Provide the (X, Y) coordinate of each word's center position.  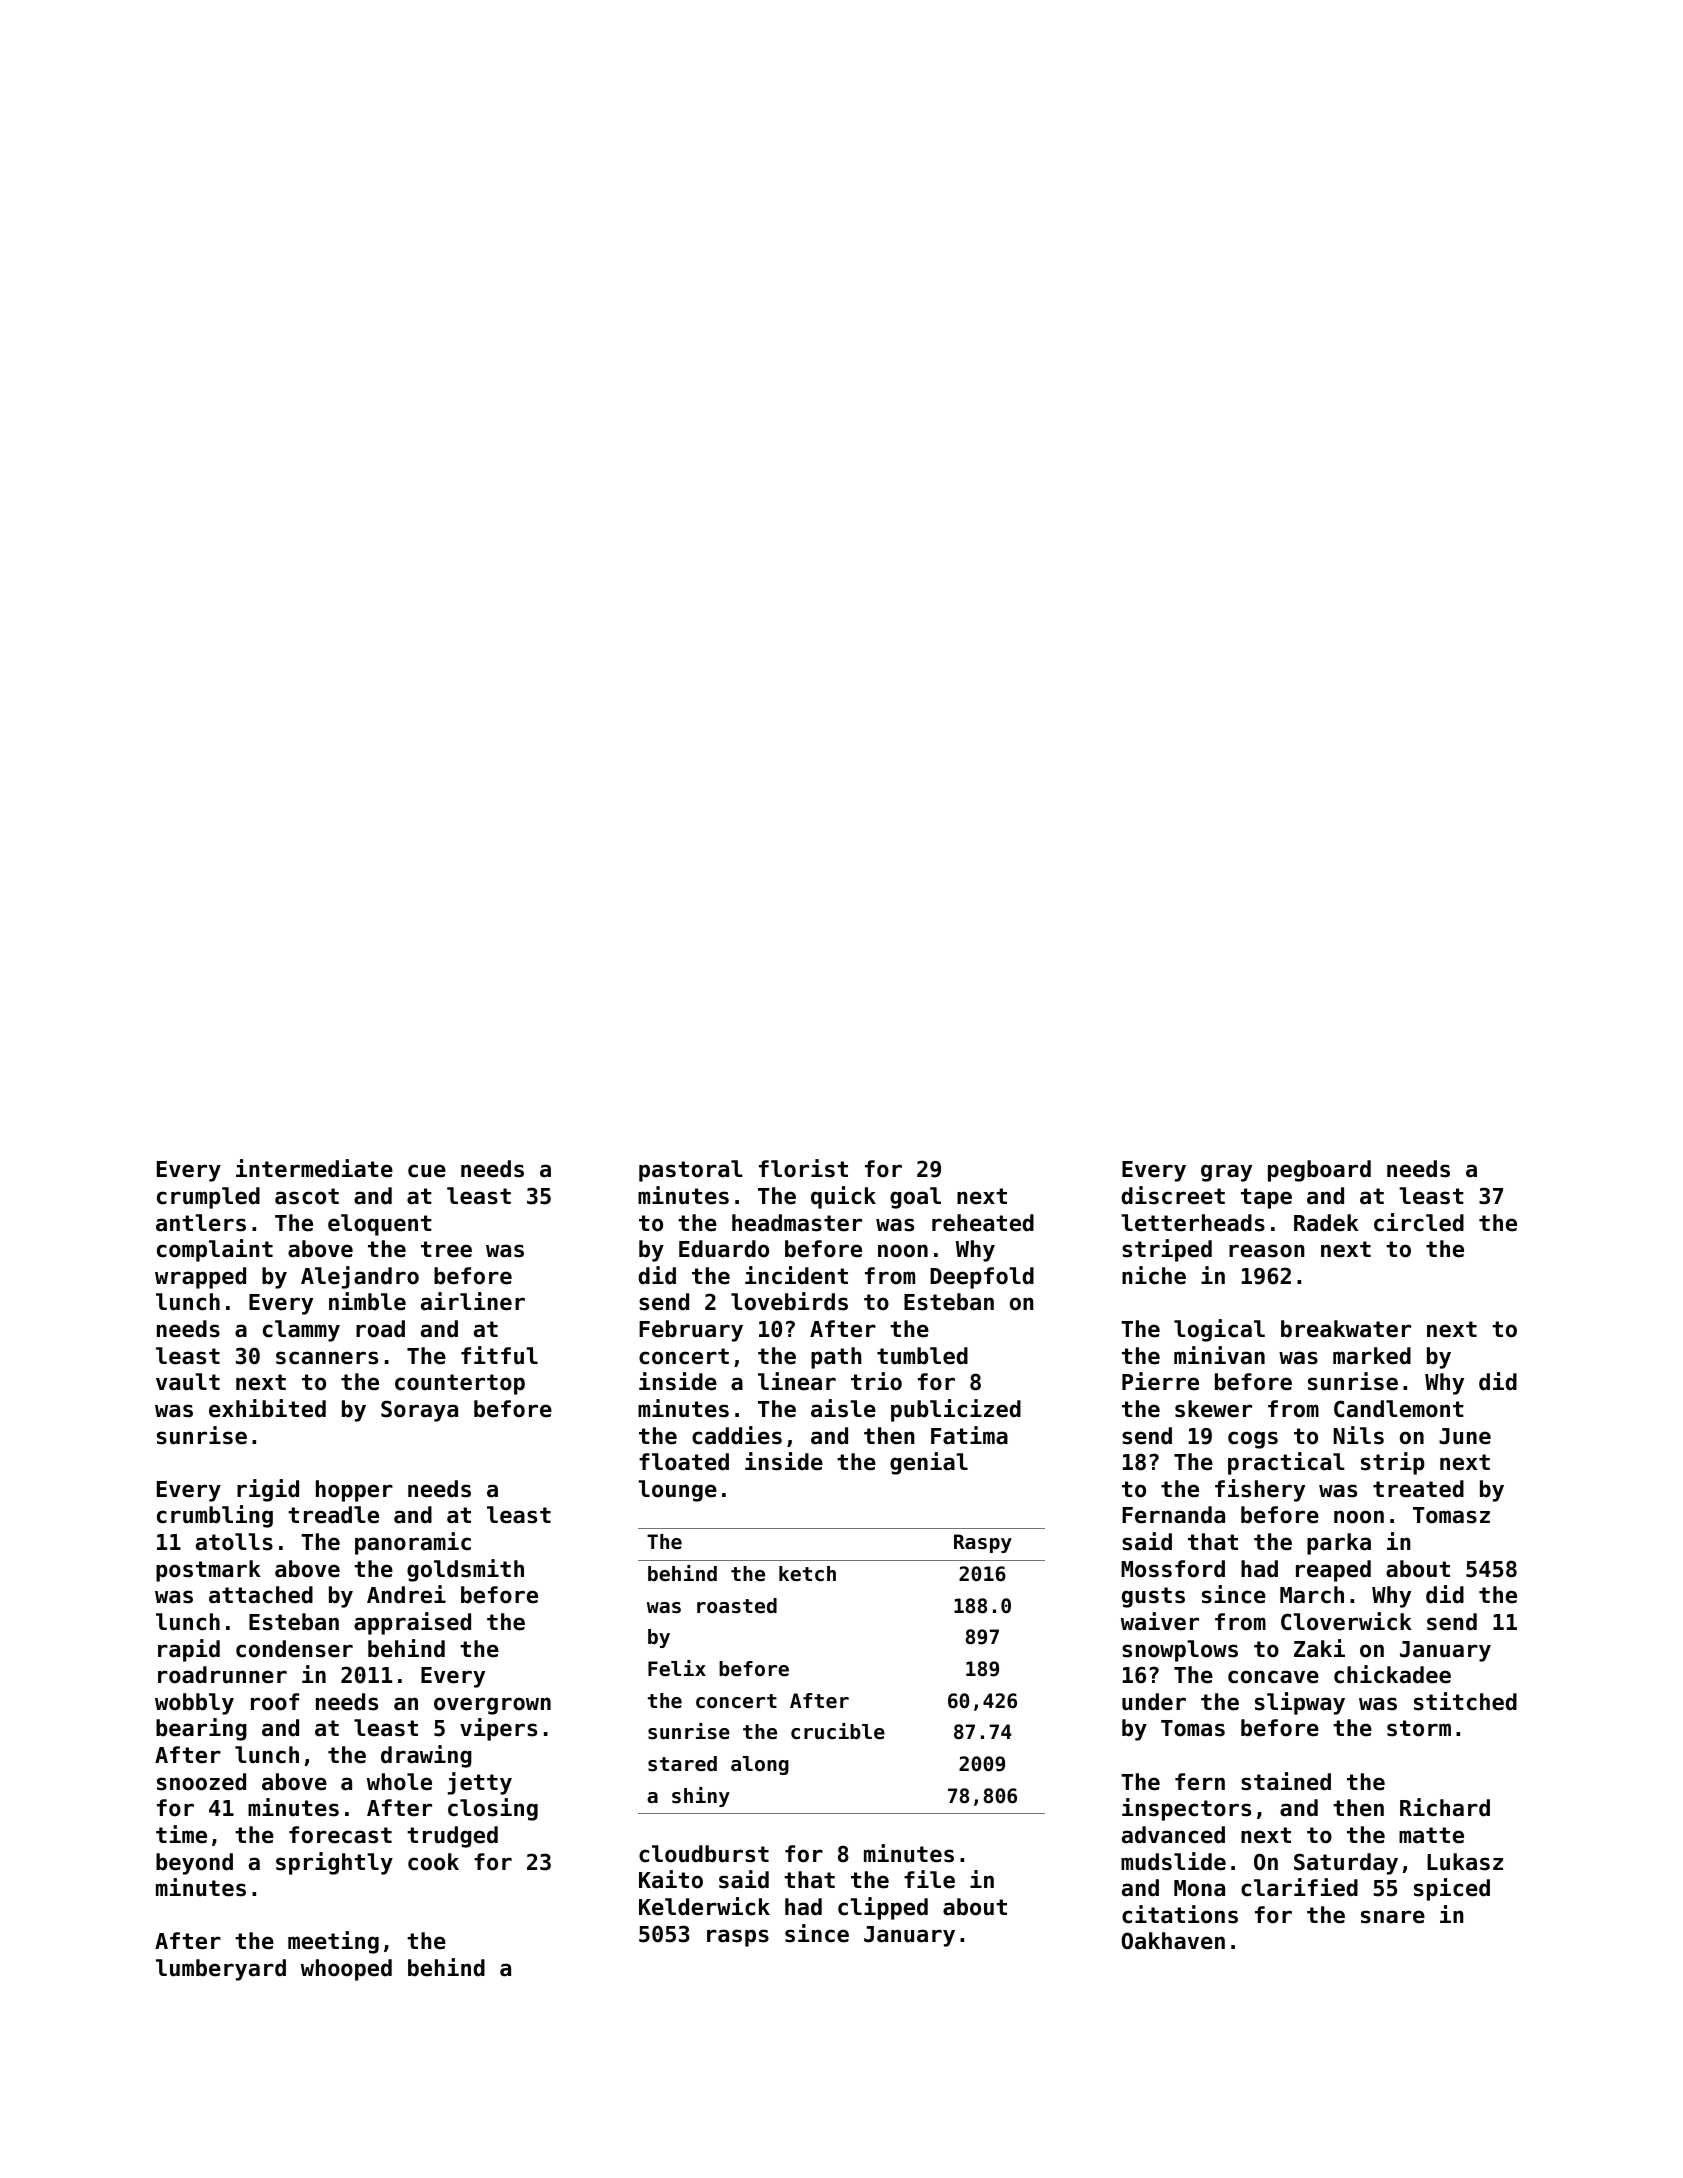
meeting (333, 1942)
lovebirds (789, 1301)
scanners (327, 1358)
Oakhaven (1173, 1941)
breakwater (1346, 1329)
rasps (738, 1938)
